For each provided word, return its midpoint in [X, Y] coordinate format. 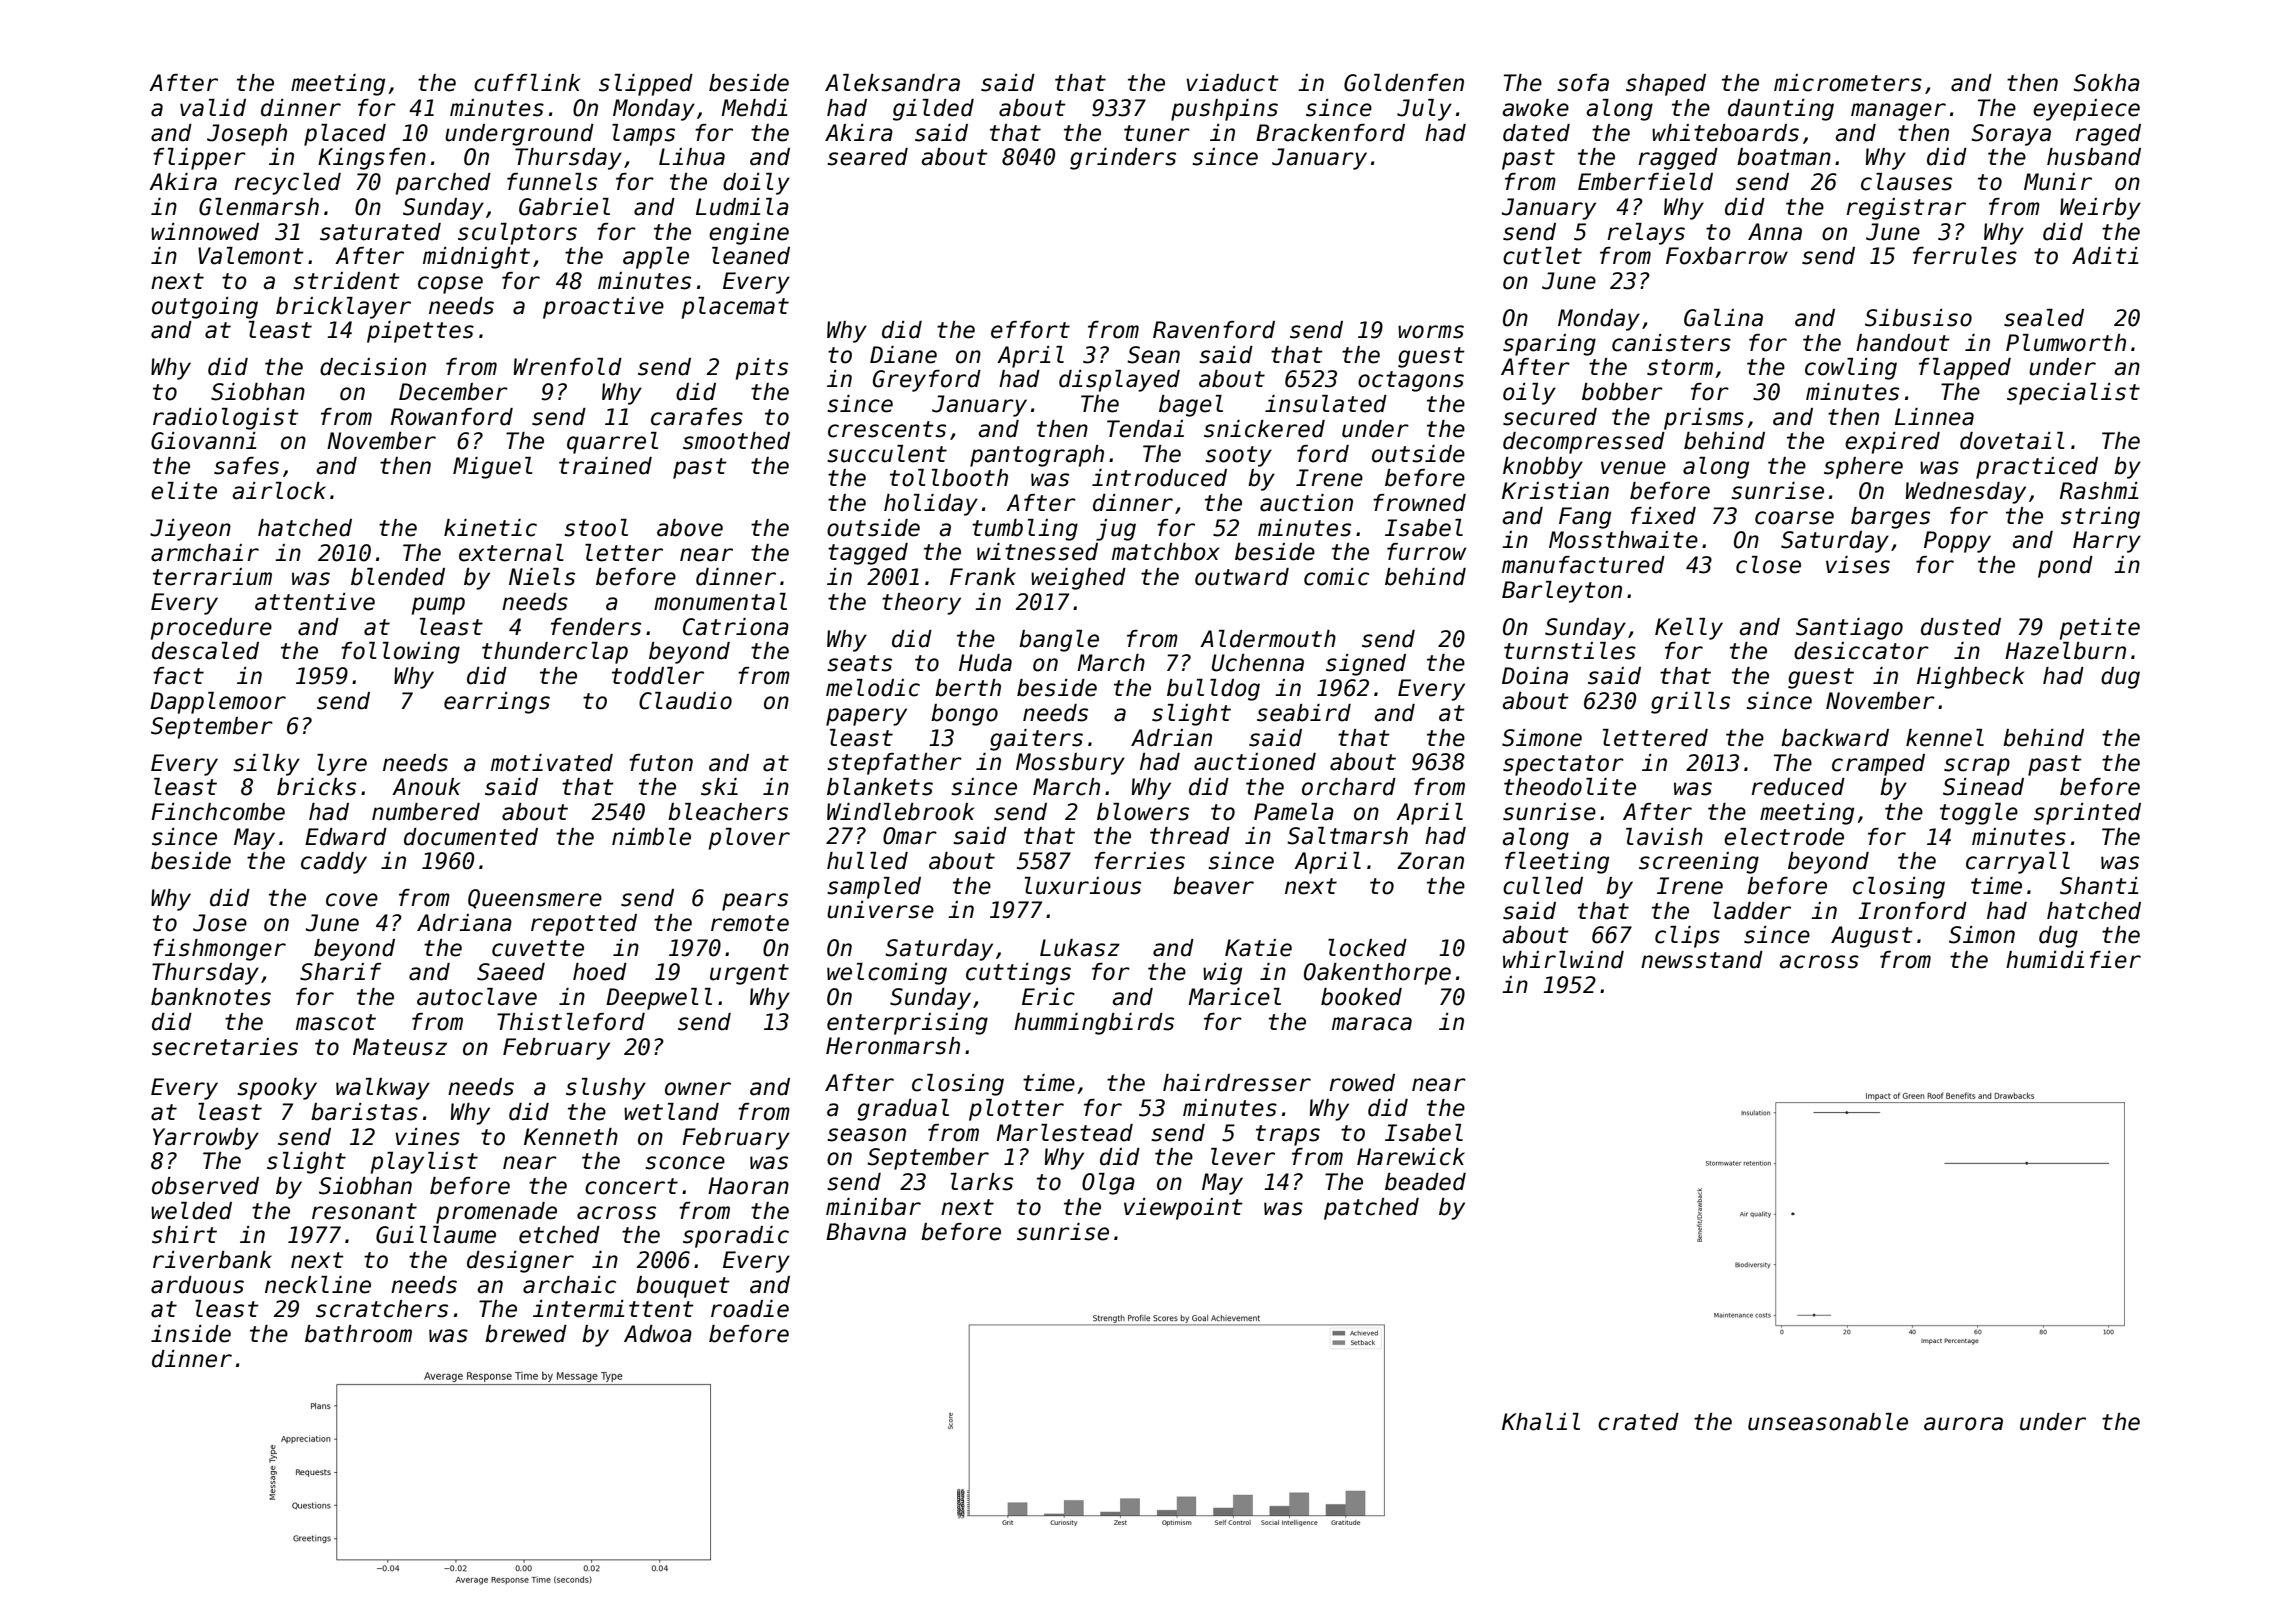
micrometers [1848, 83]
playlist [424, 1163]
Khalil [1541, 1422]
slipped [646, 85]
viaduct [1232, 83]
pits [762, 369]
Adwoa [658, 1334]
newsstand [1702, 960]
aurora [1963, 1424]
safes [246, 466]
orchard [1349, 787]
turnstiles [1570, 651]
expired [1892, 443]
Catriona [736, 627]
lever [1243, 1157]
